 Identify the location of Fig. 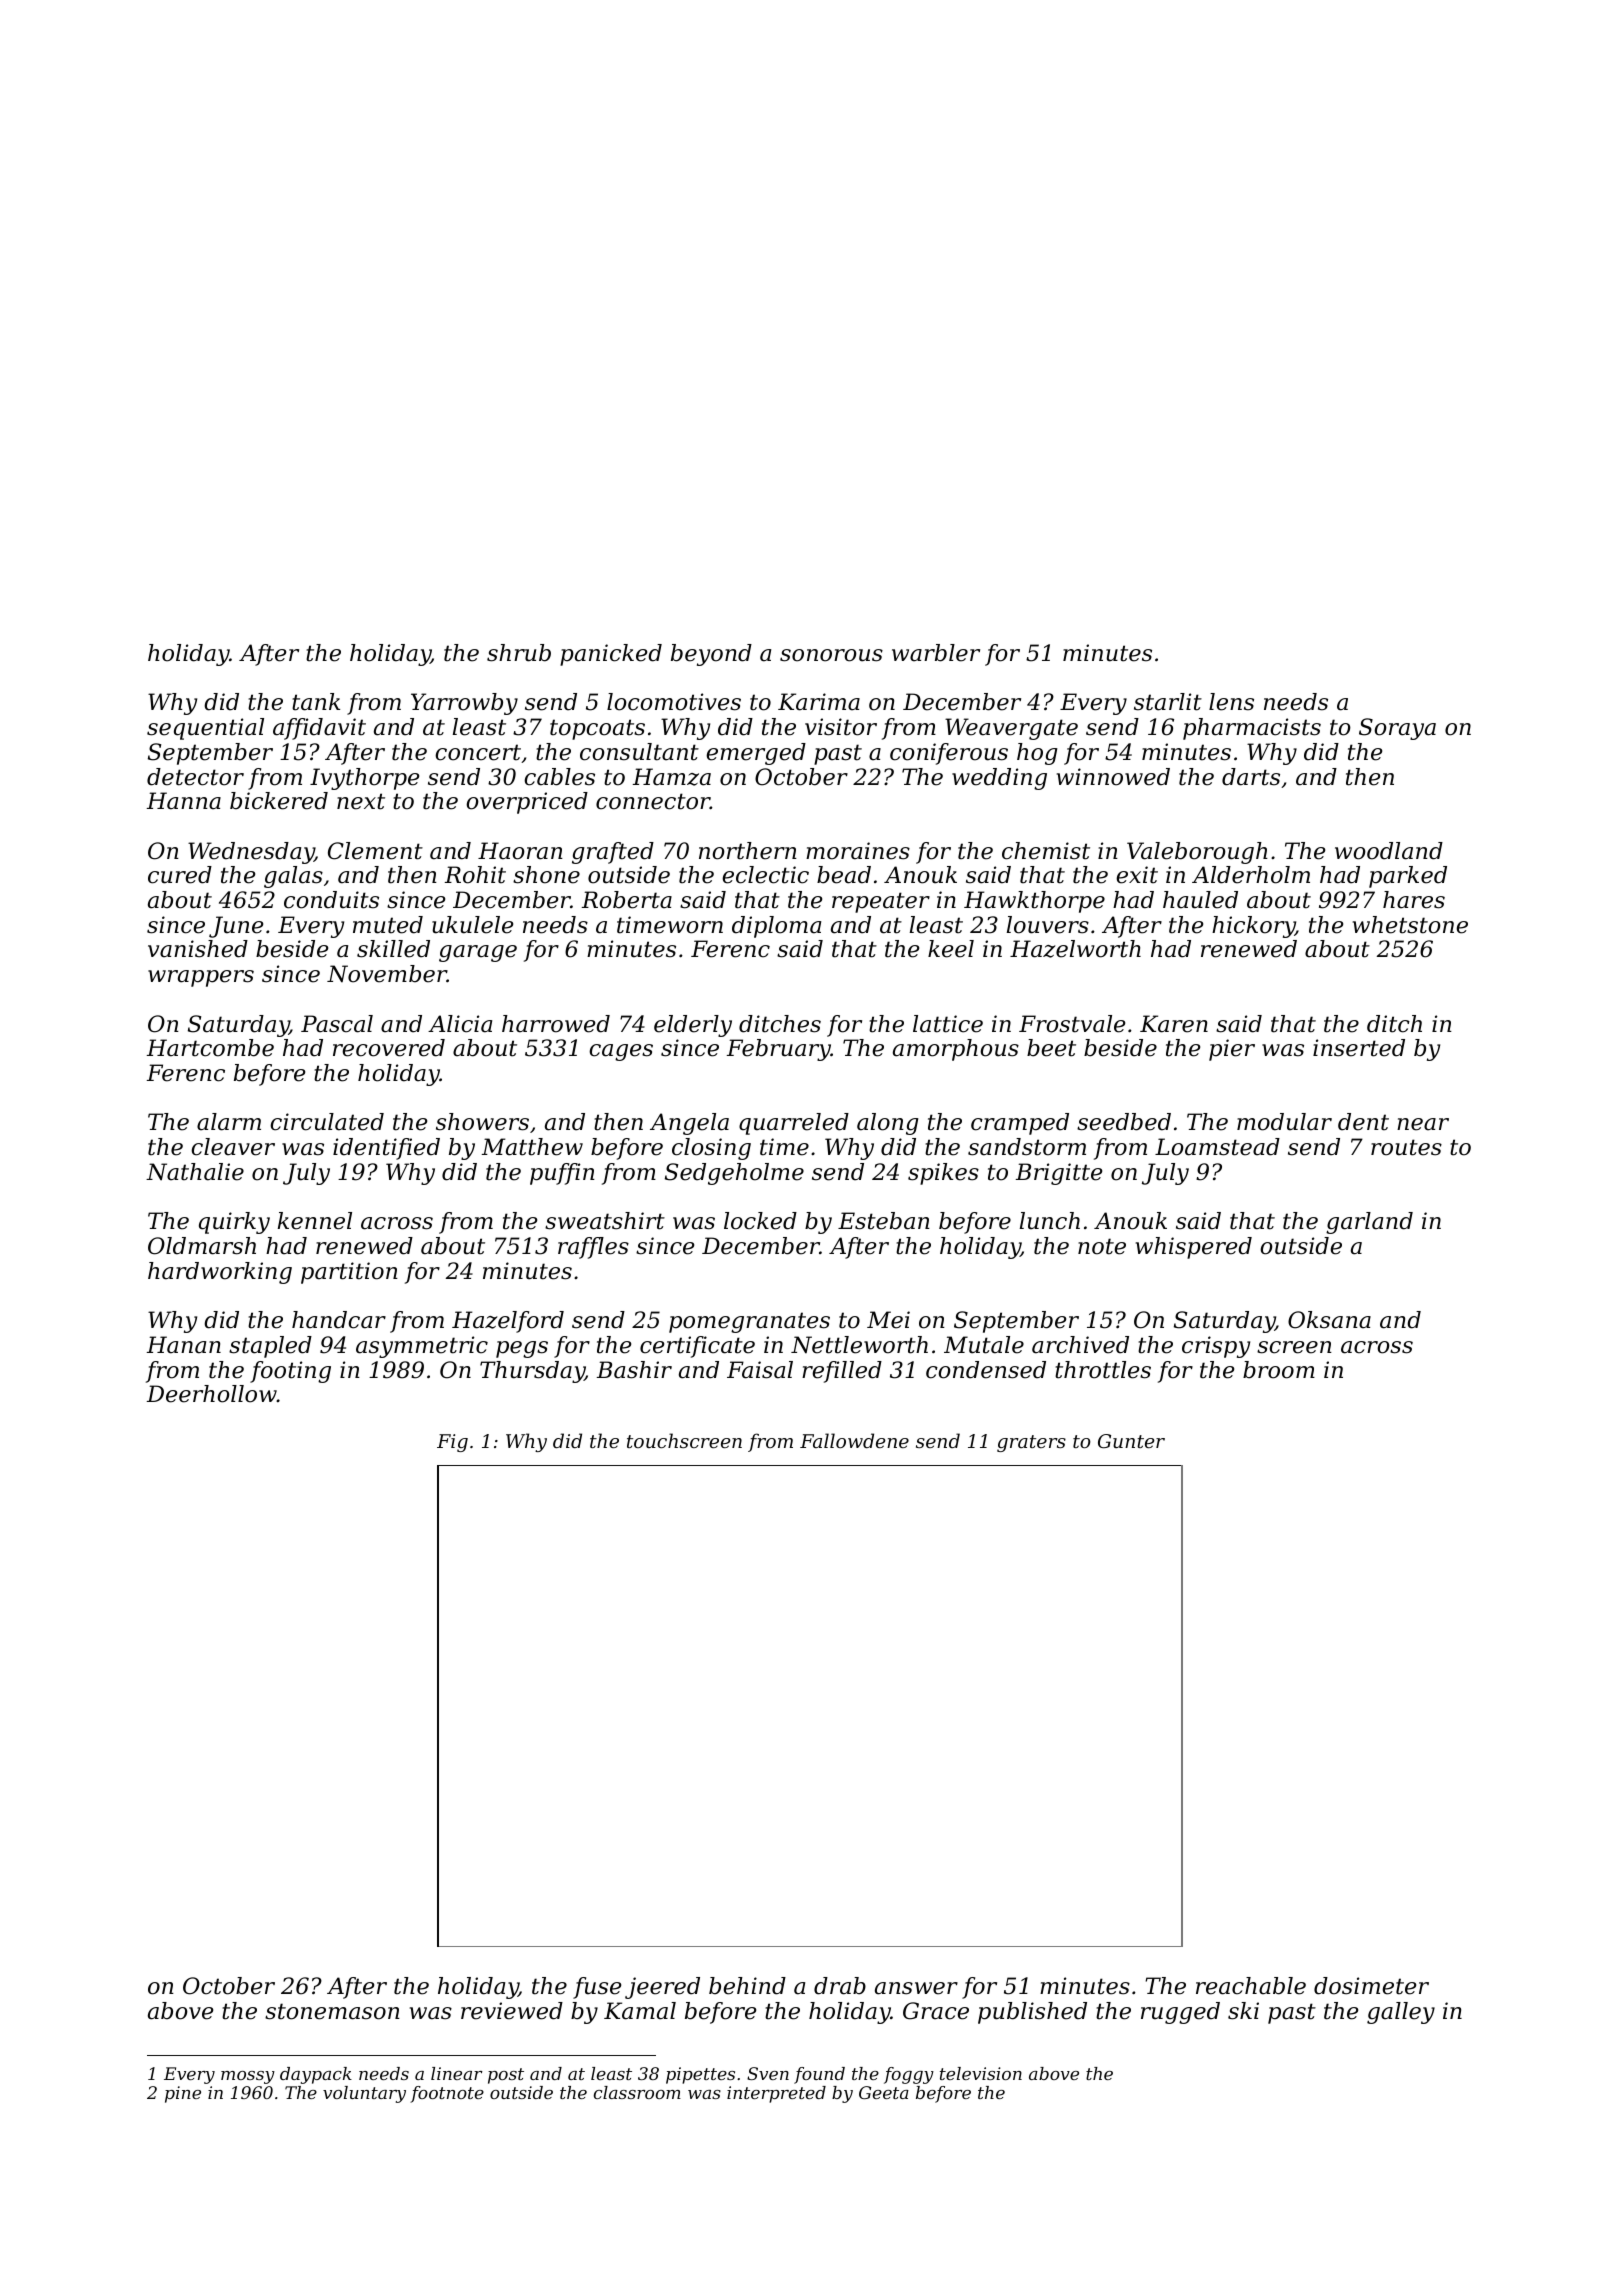
(452, 1443).
